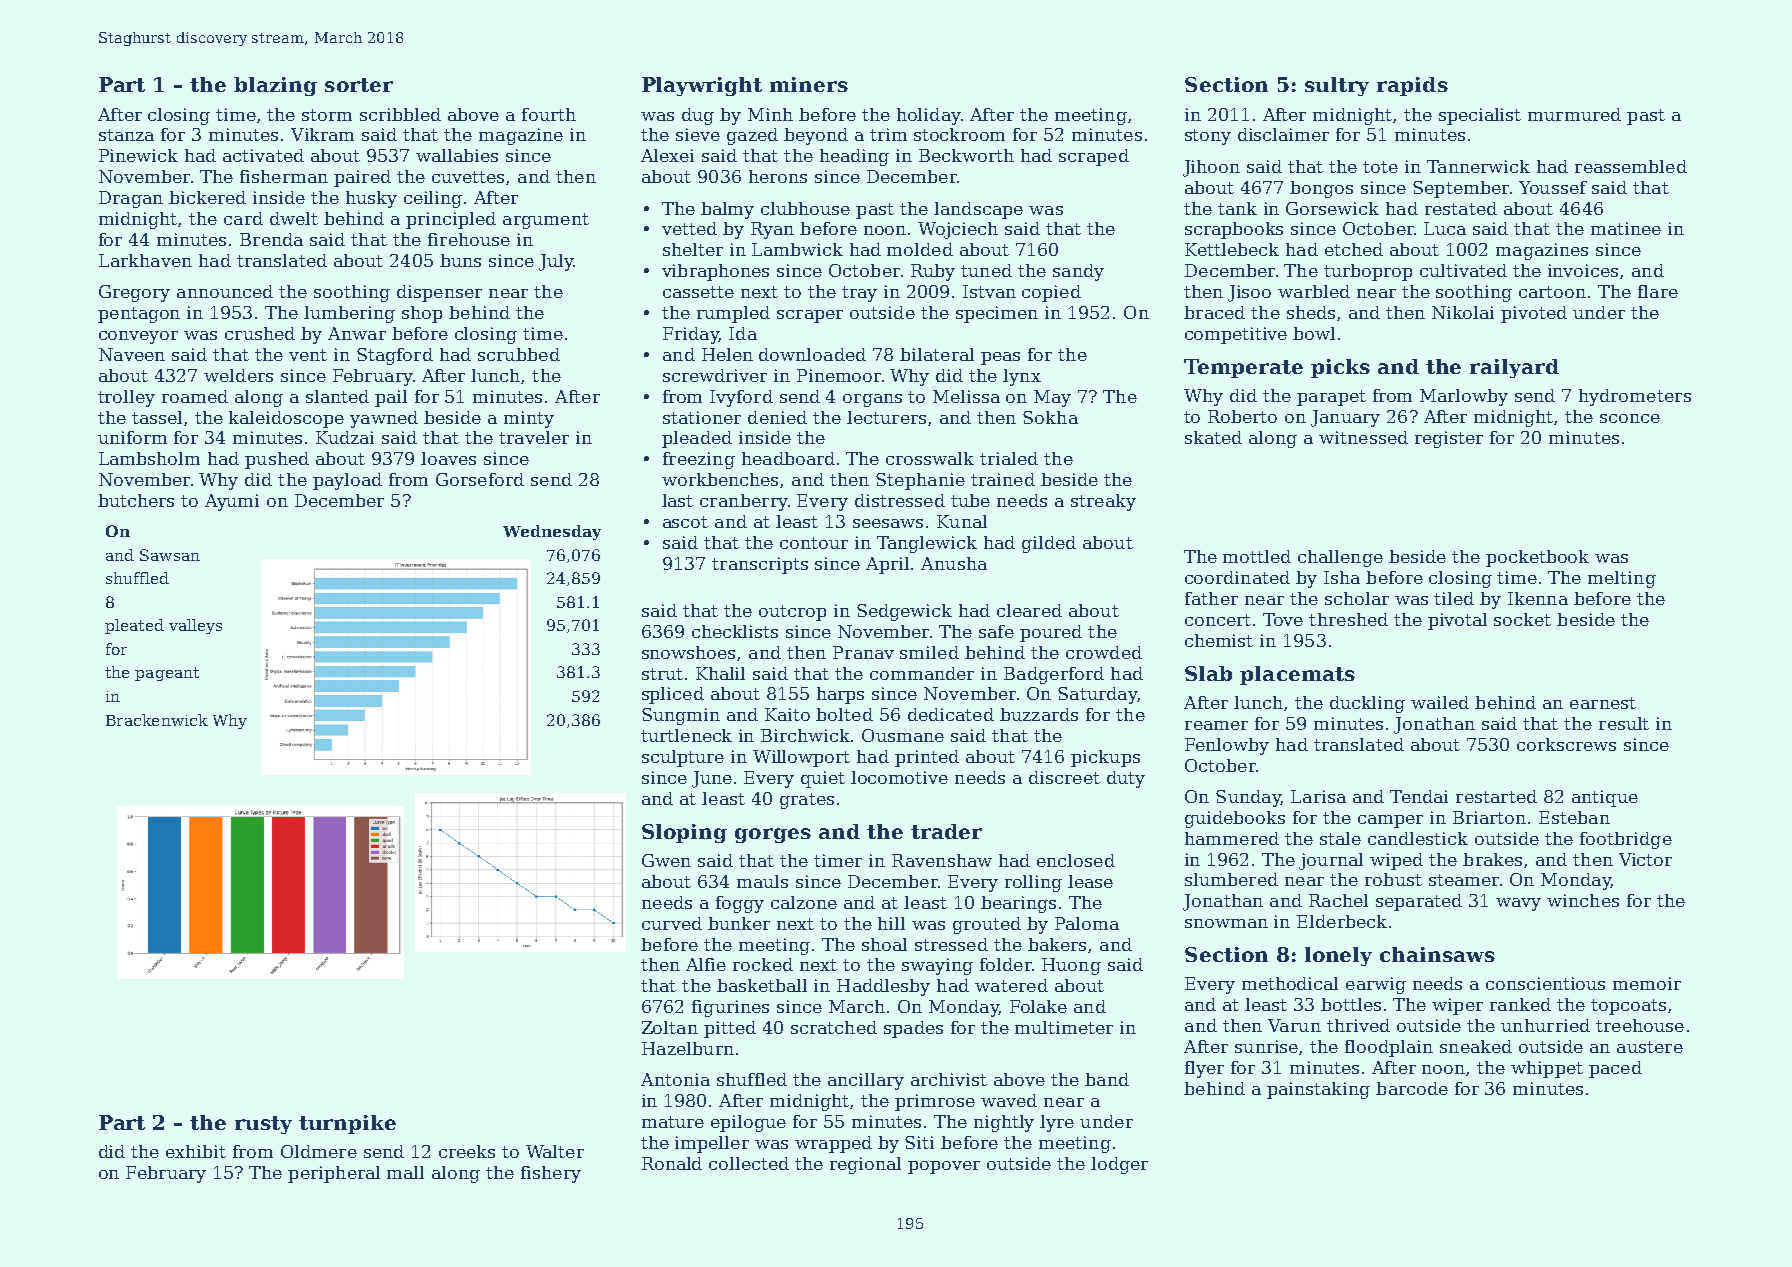 Image resolution: width=1792 pixels, height=1267 pixels. I want to click on payload, so click(347, 481).
